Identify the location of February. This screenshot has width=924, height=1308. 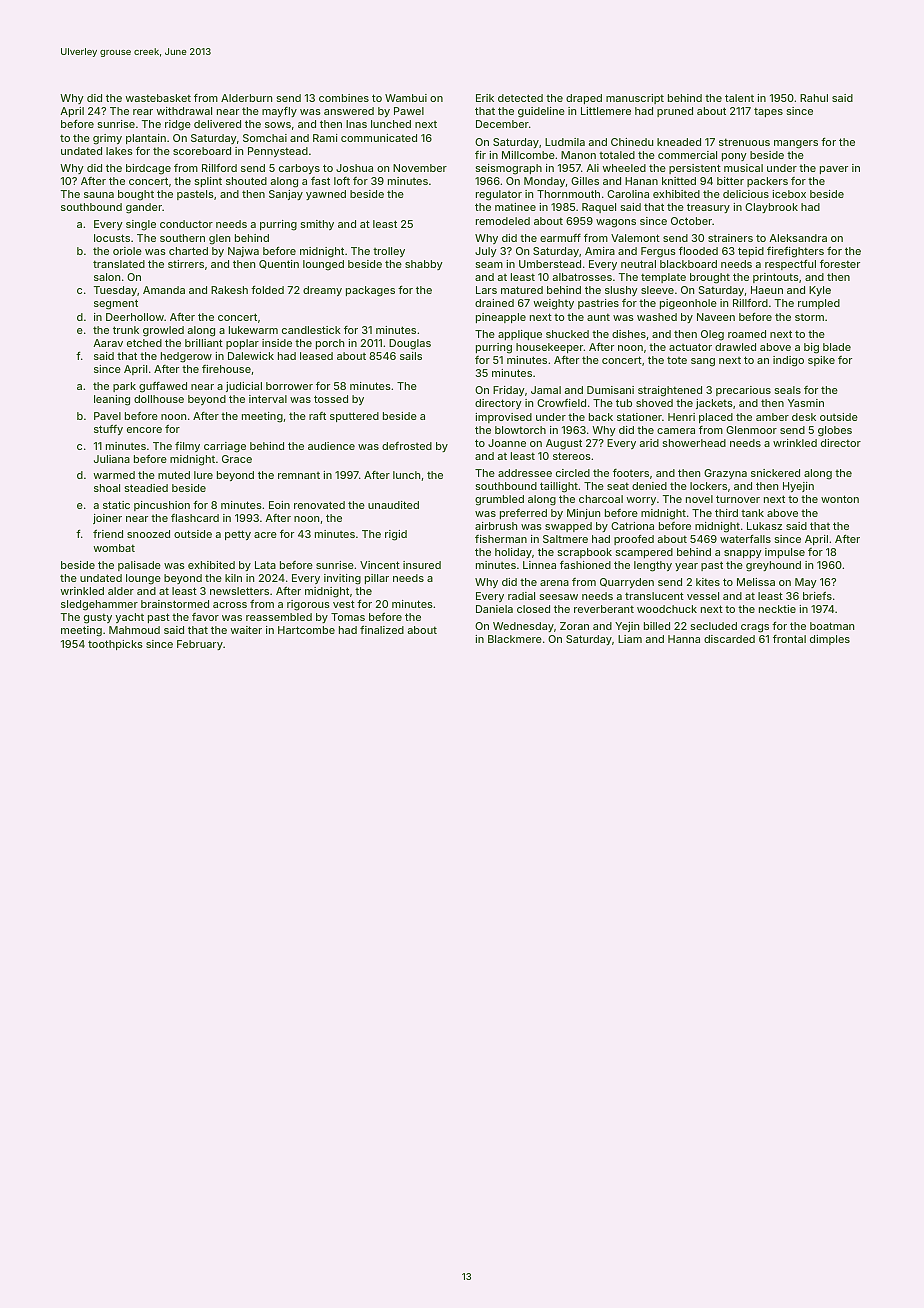
(200, 645).
